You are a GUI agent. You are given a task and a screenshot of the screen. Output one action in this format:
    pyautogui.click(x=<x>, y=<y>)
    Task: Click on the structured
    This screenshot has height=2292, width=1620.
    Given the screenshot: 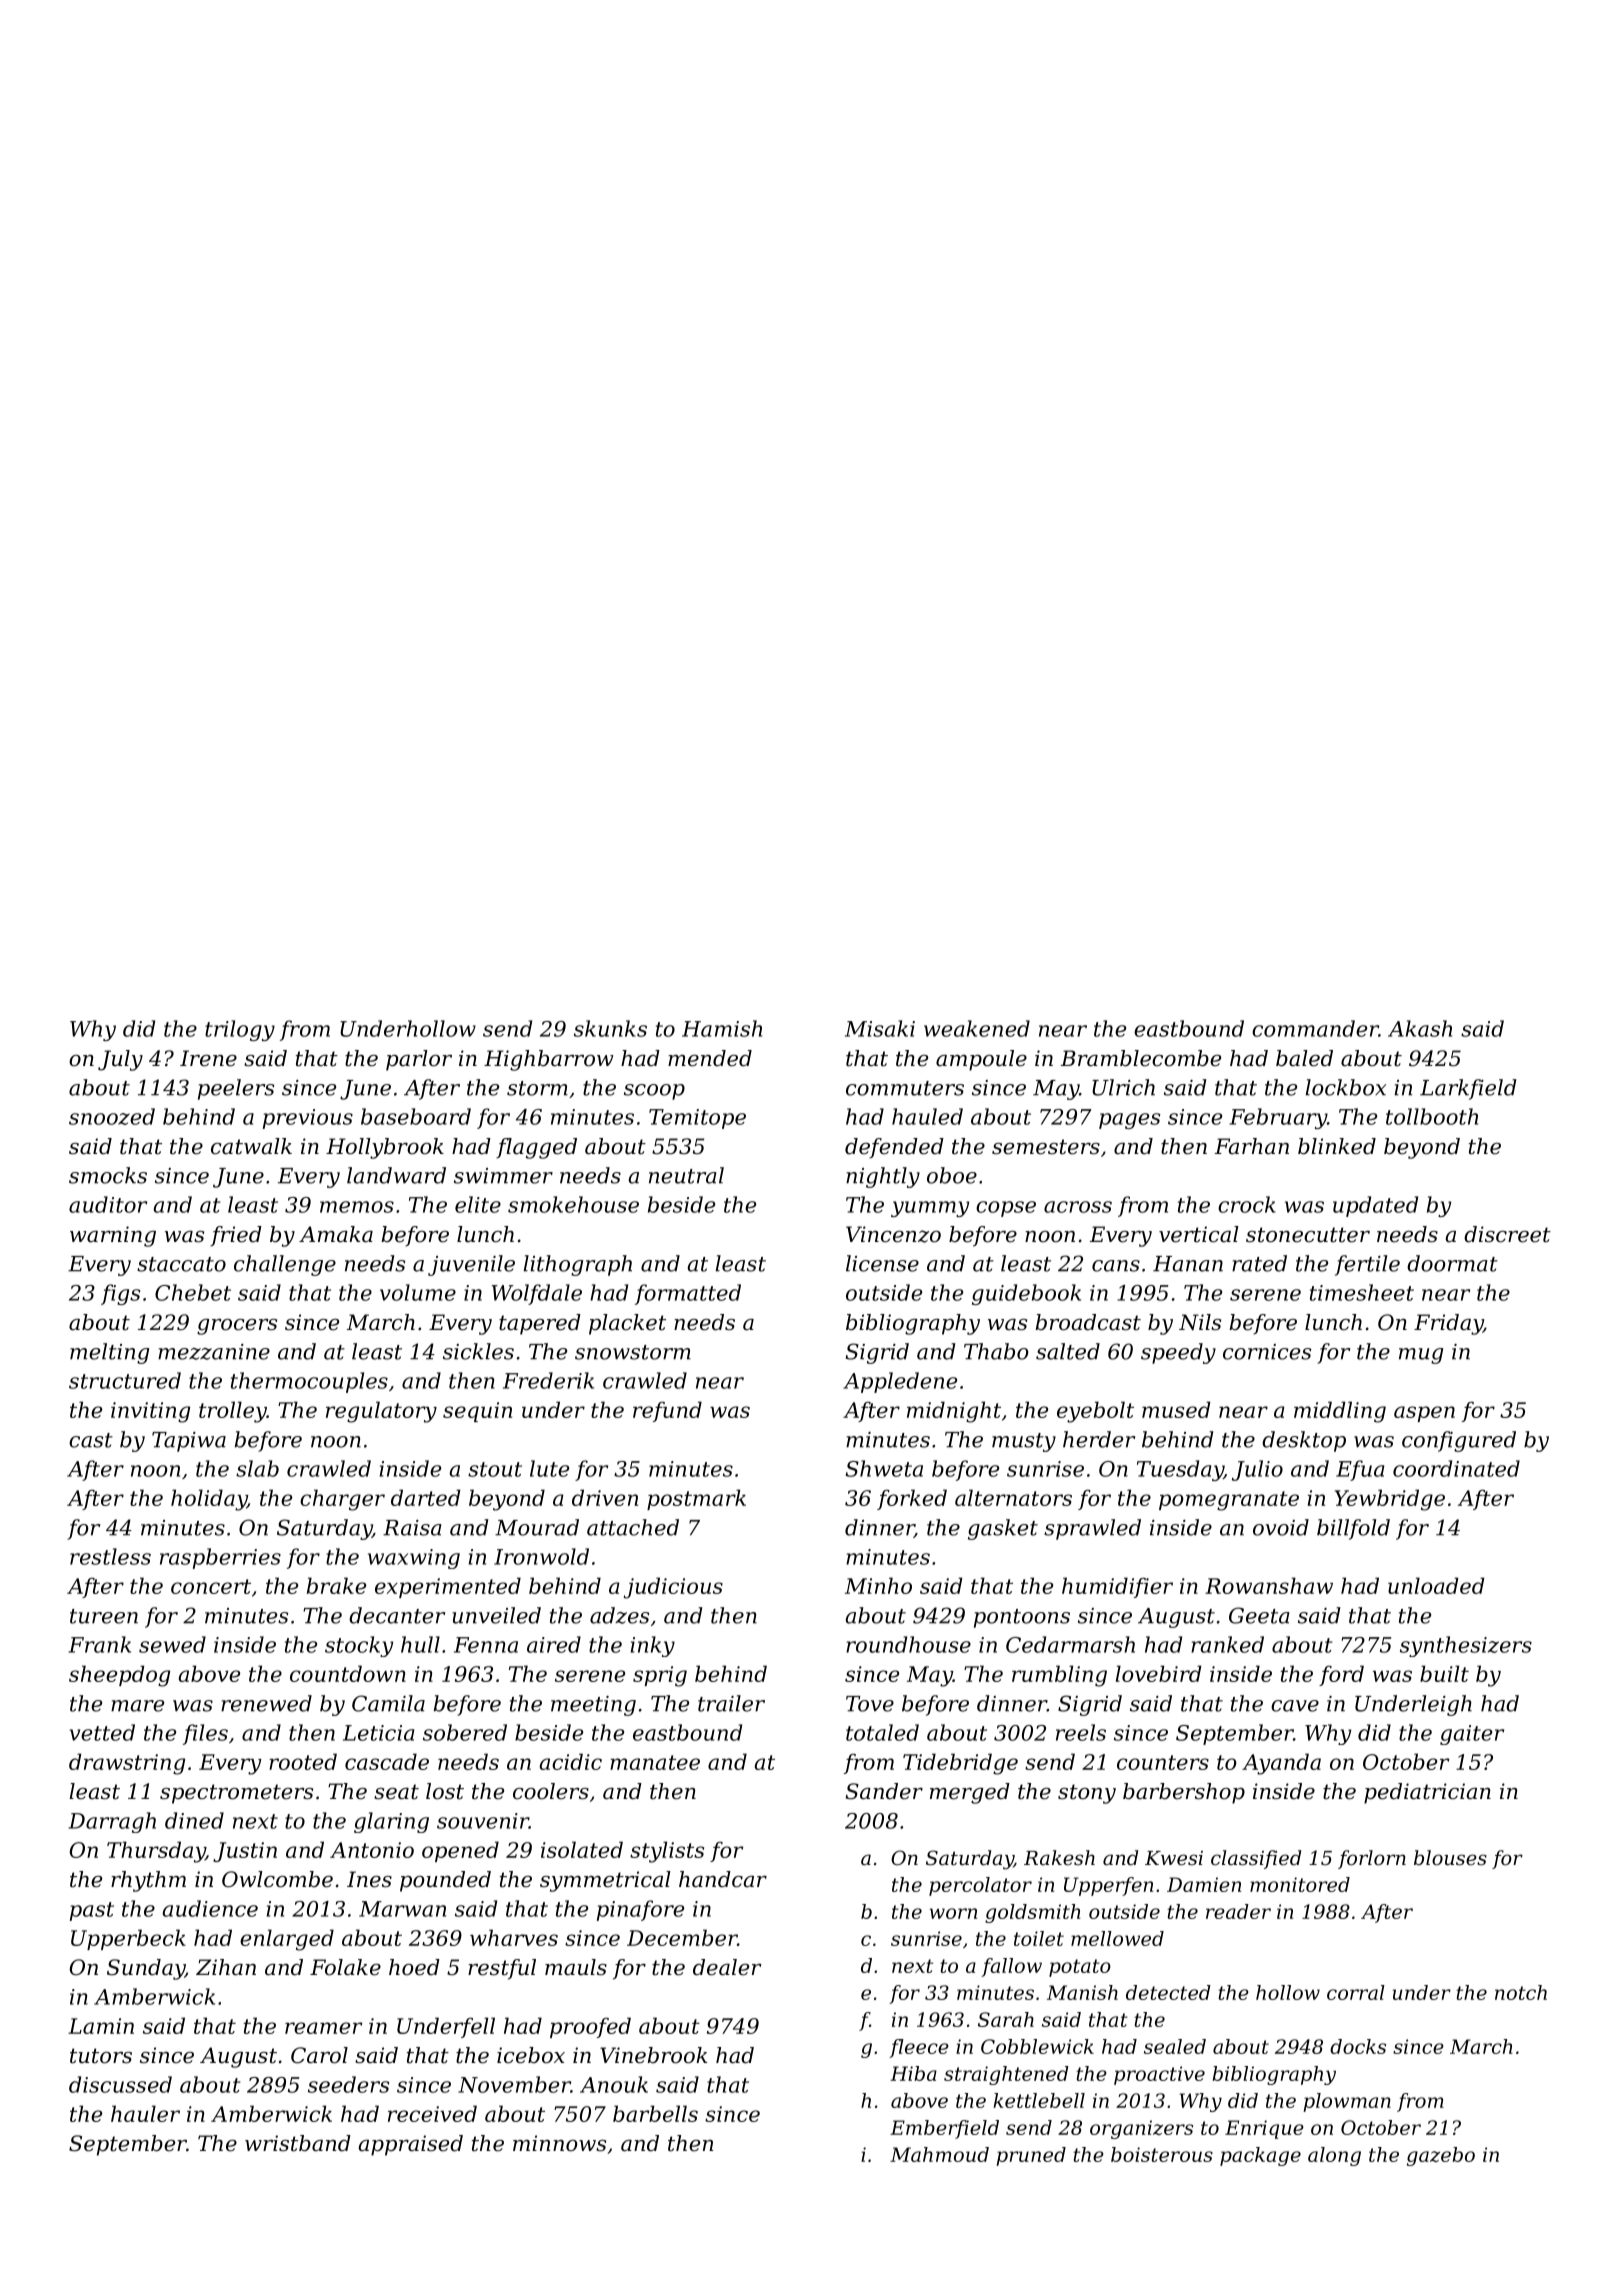 What is the action you would take?
    pyautogui.click(x=125, y=1380)
